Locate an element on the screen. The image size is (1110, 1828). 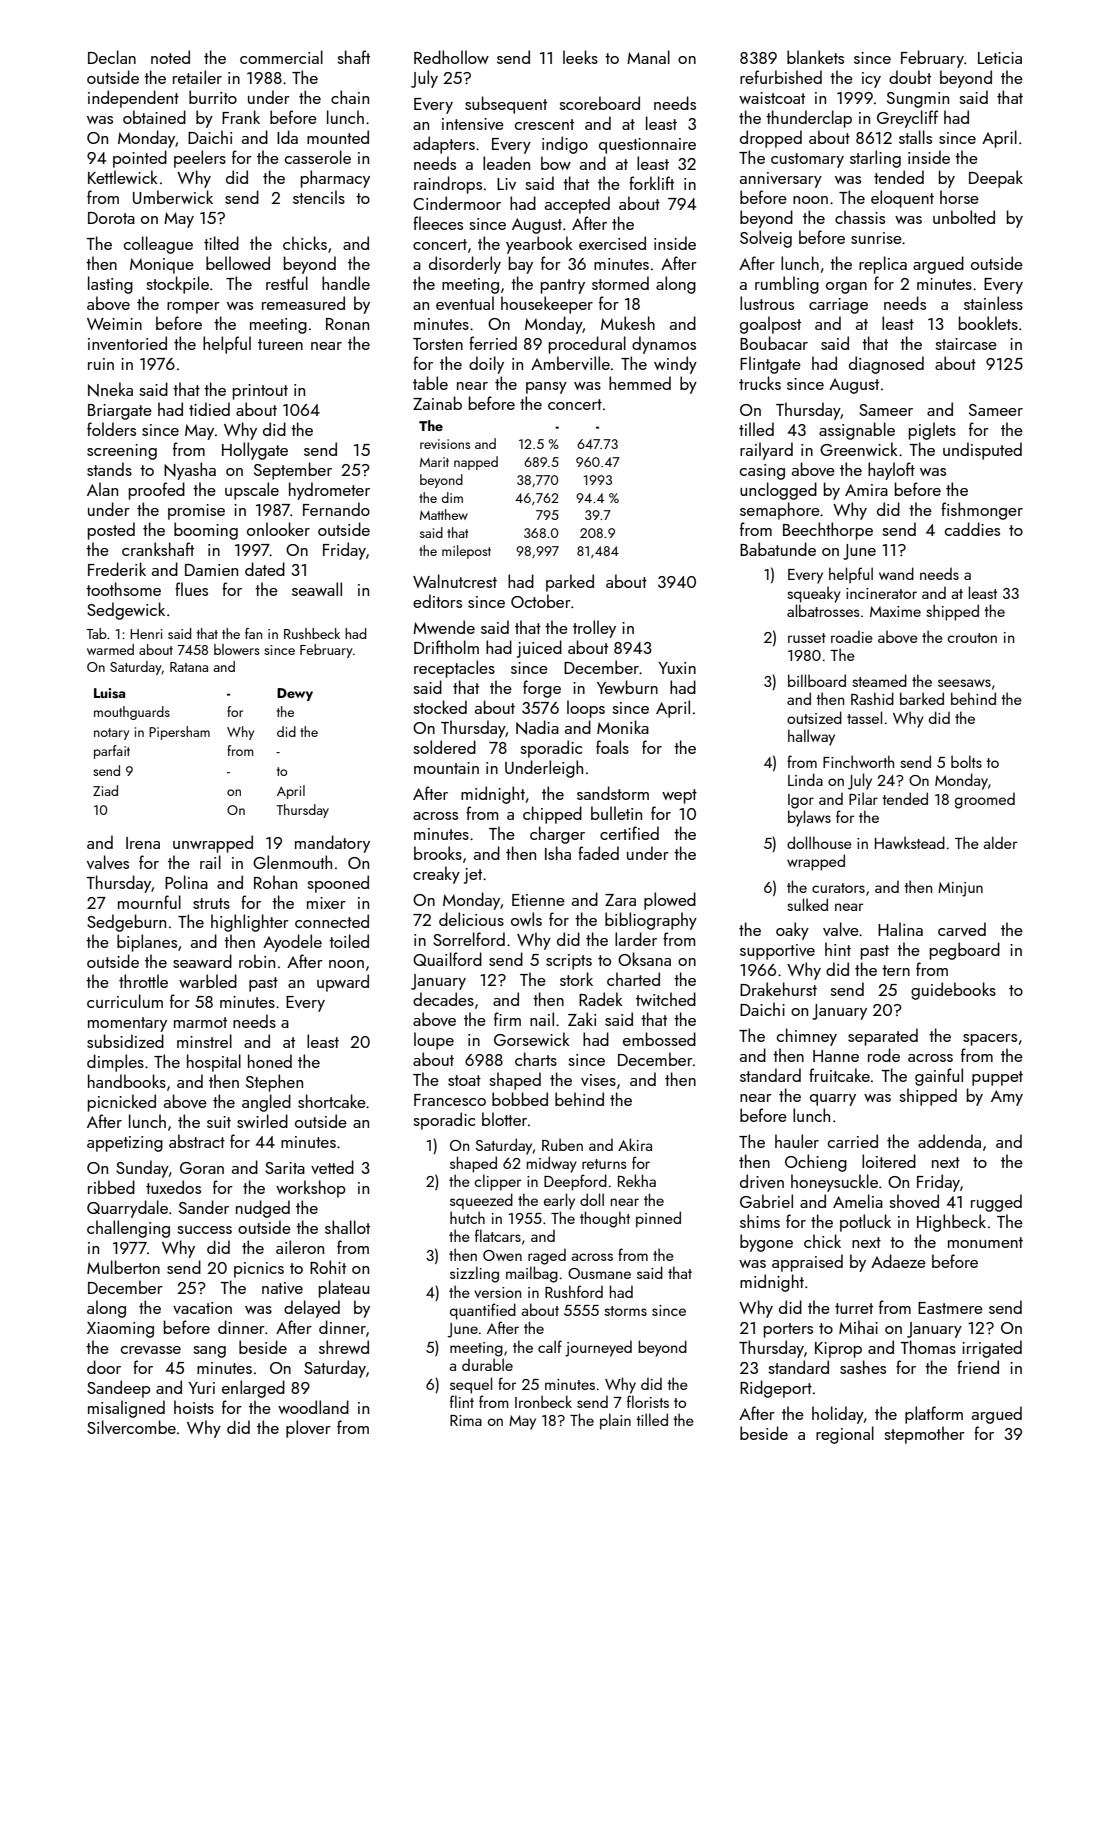
icy is located at coordinates (871, 80).
